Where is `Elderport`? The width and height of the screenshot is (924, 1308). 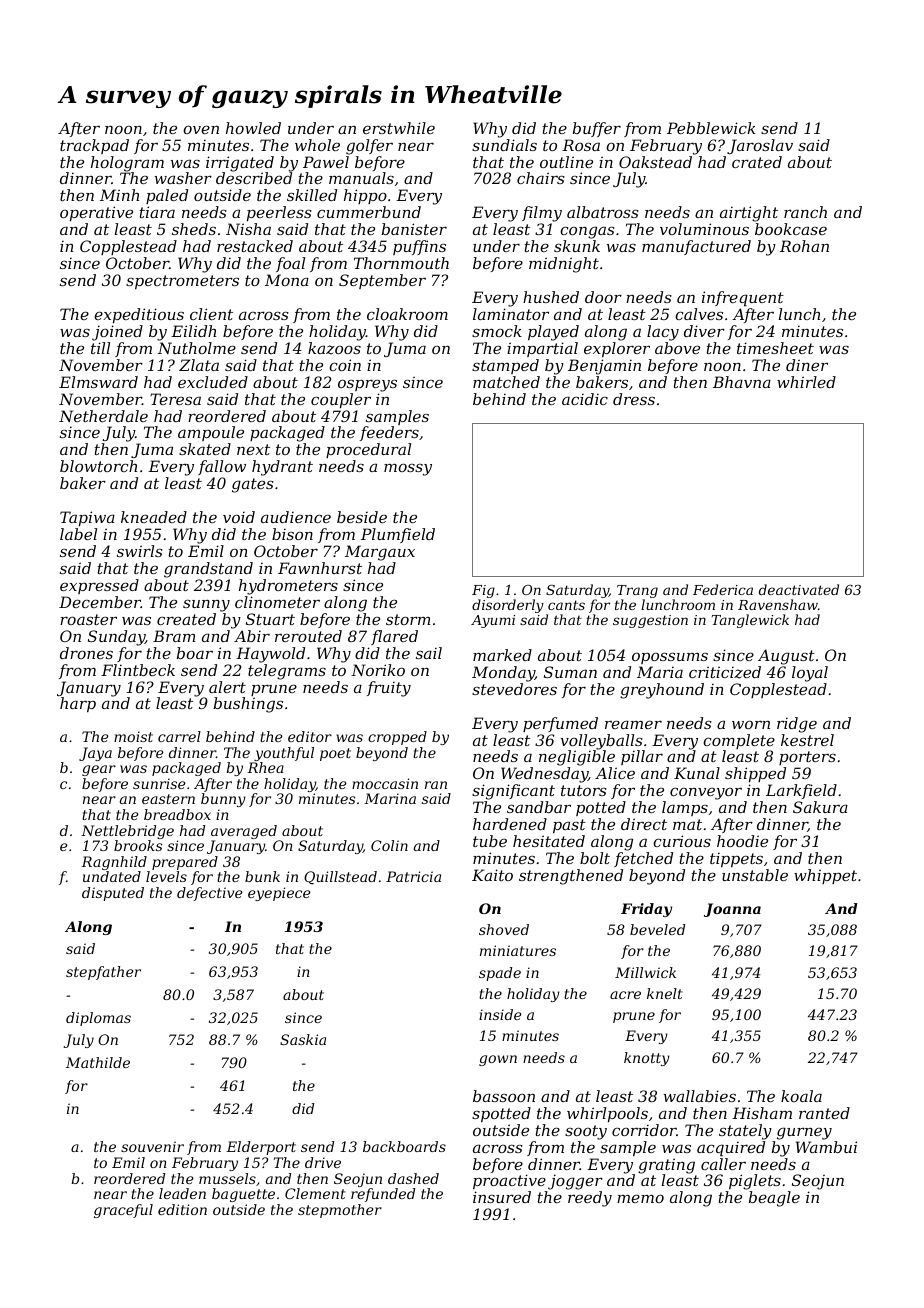 Elderport is located at coordinates (261, 1148).
